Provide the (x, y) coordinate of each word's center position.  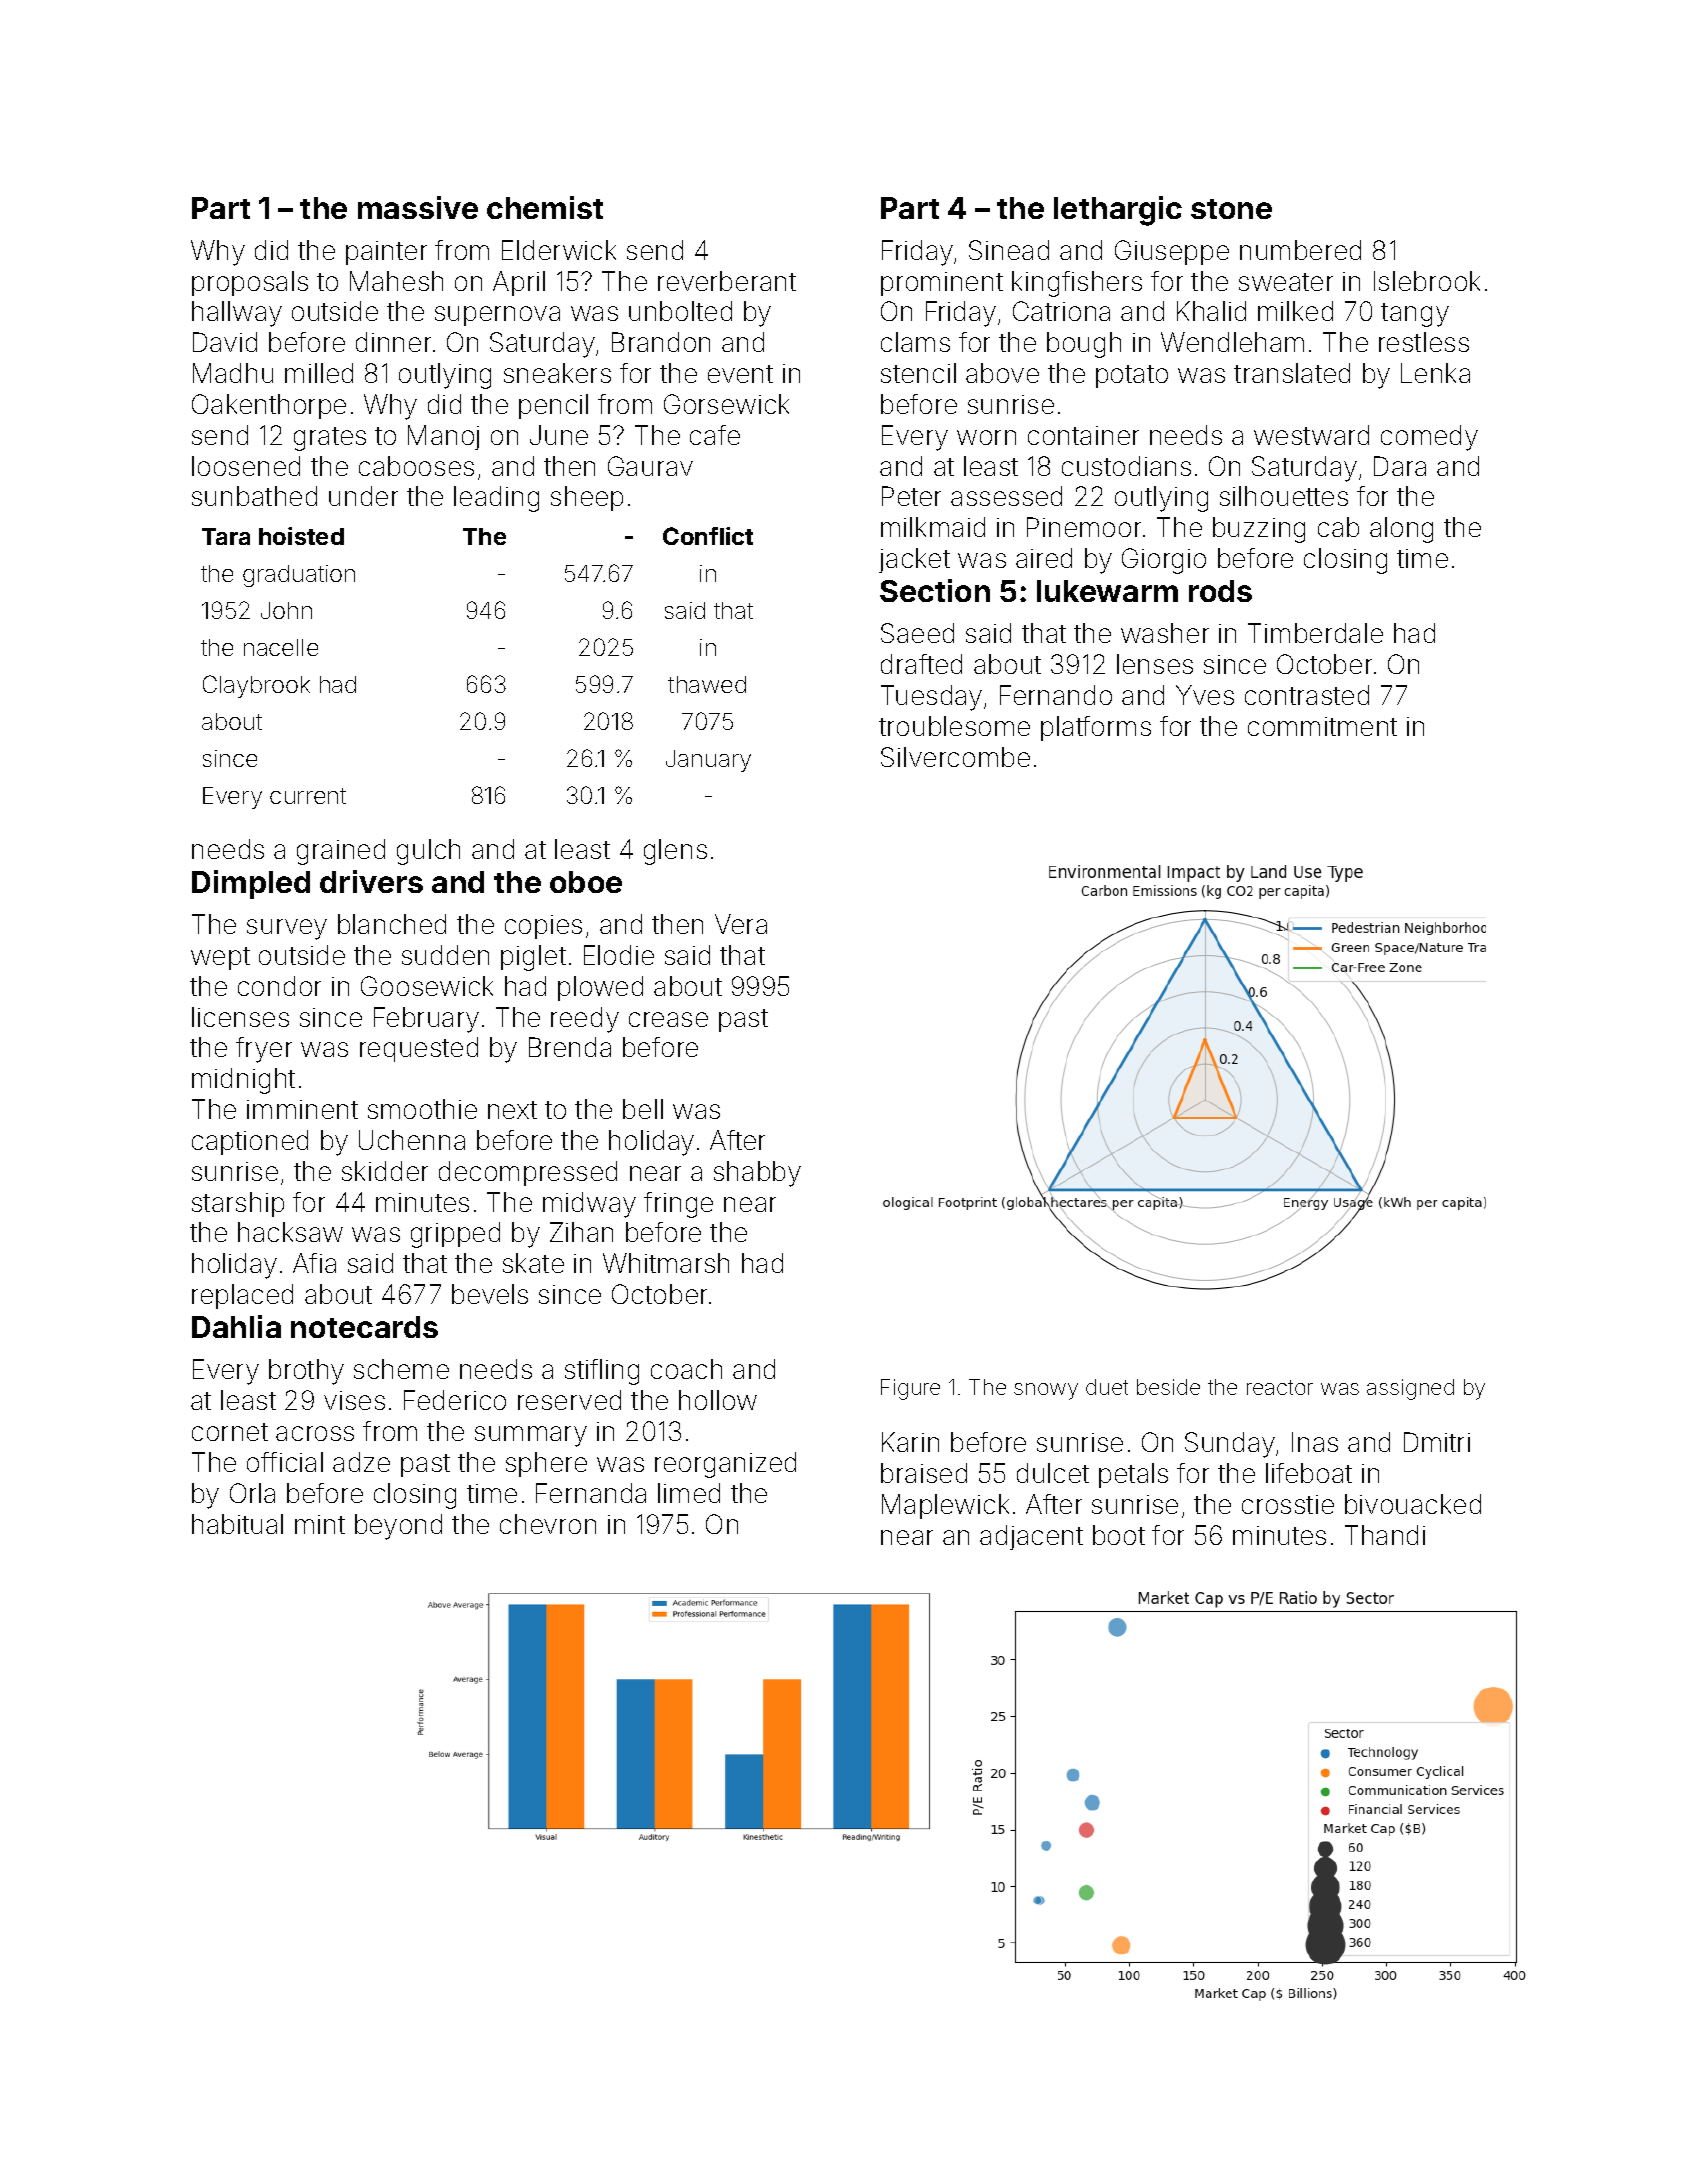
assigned (1410, 1389)
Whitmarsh (666, 1263)
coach (686, 1369)
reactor (1280, 1387)
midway (589, 1205)
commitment (1322, 726)
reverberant (727, 281)
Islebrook (1427, 281)
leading (496, 499)
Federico (455, 1400)
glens (675, 852)
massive (418, 207)
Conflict (708, 536)
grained (341, 852)
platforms (1096, 728)
